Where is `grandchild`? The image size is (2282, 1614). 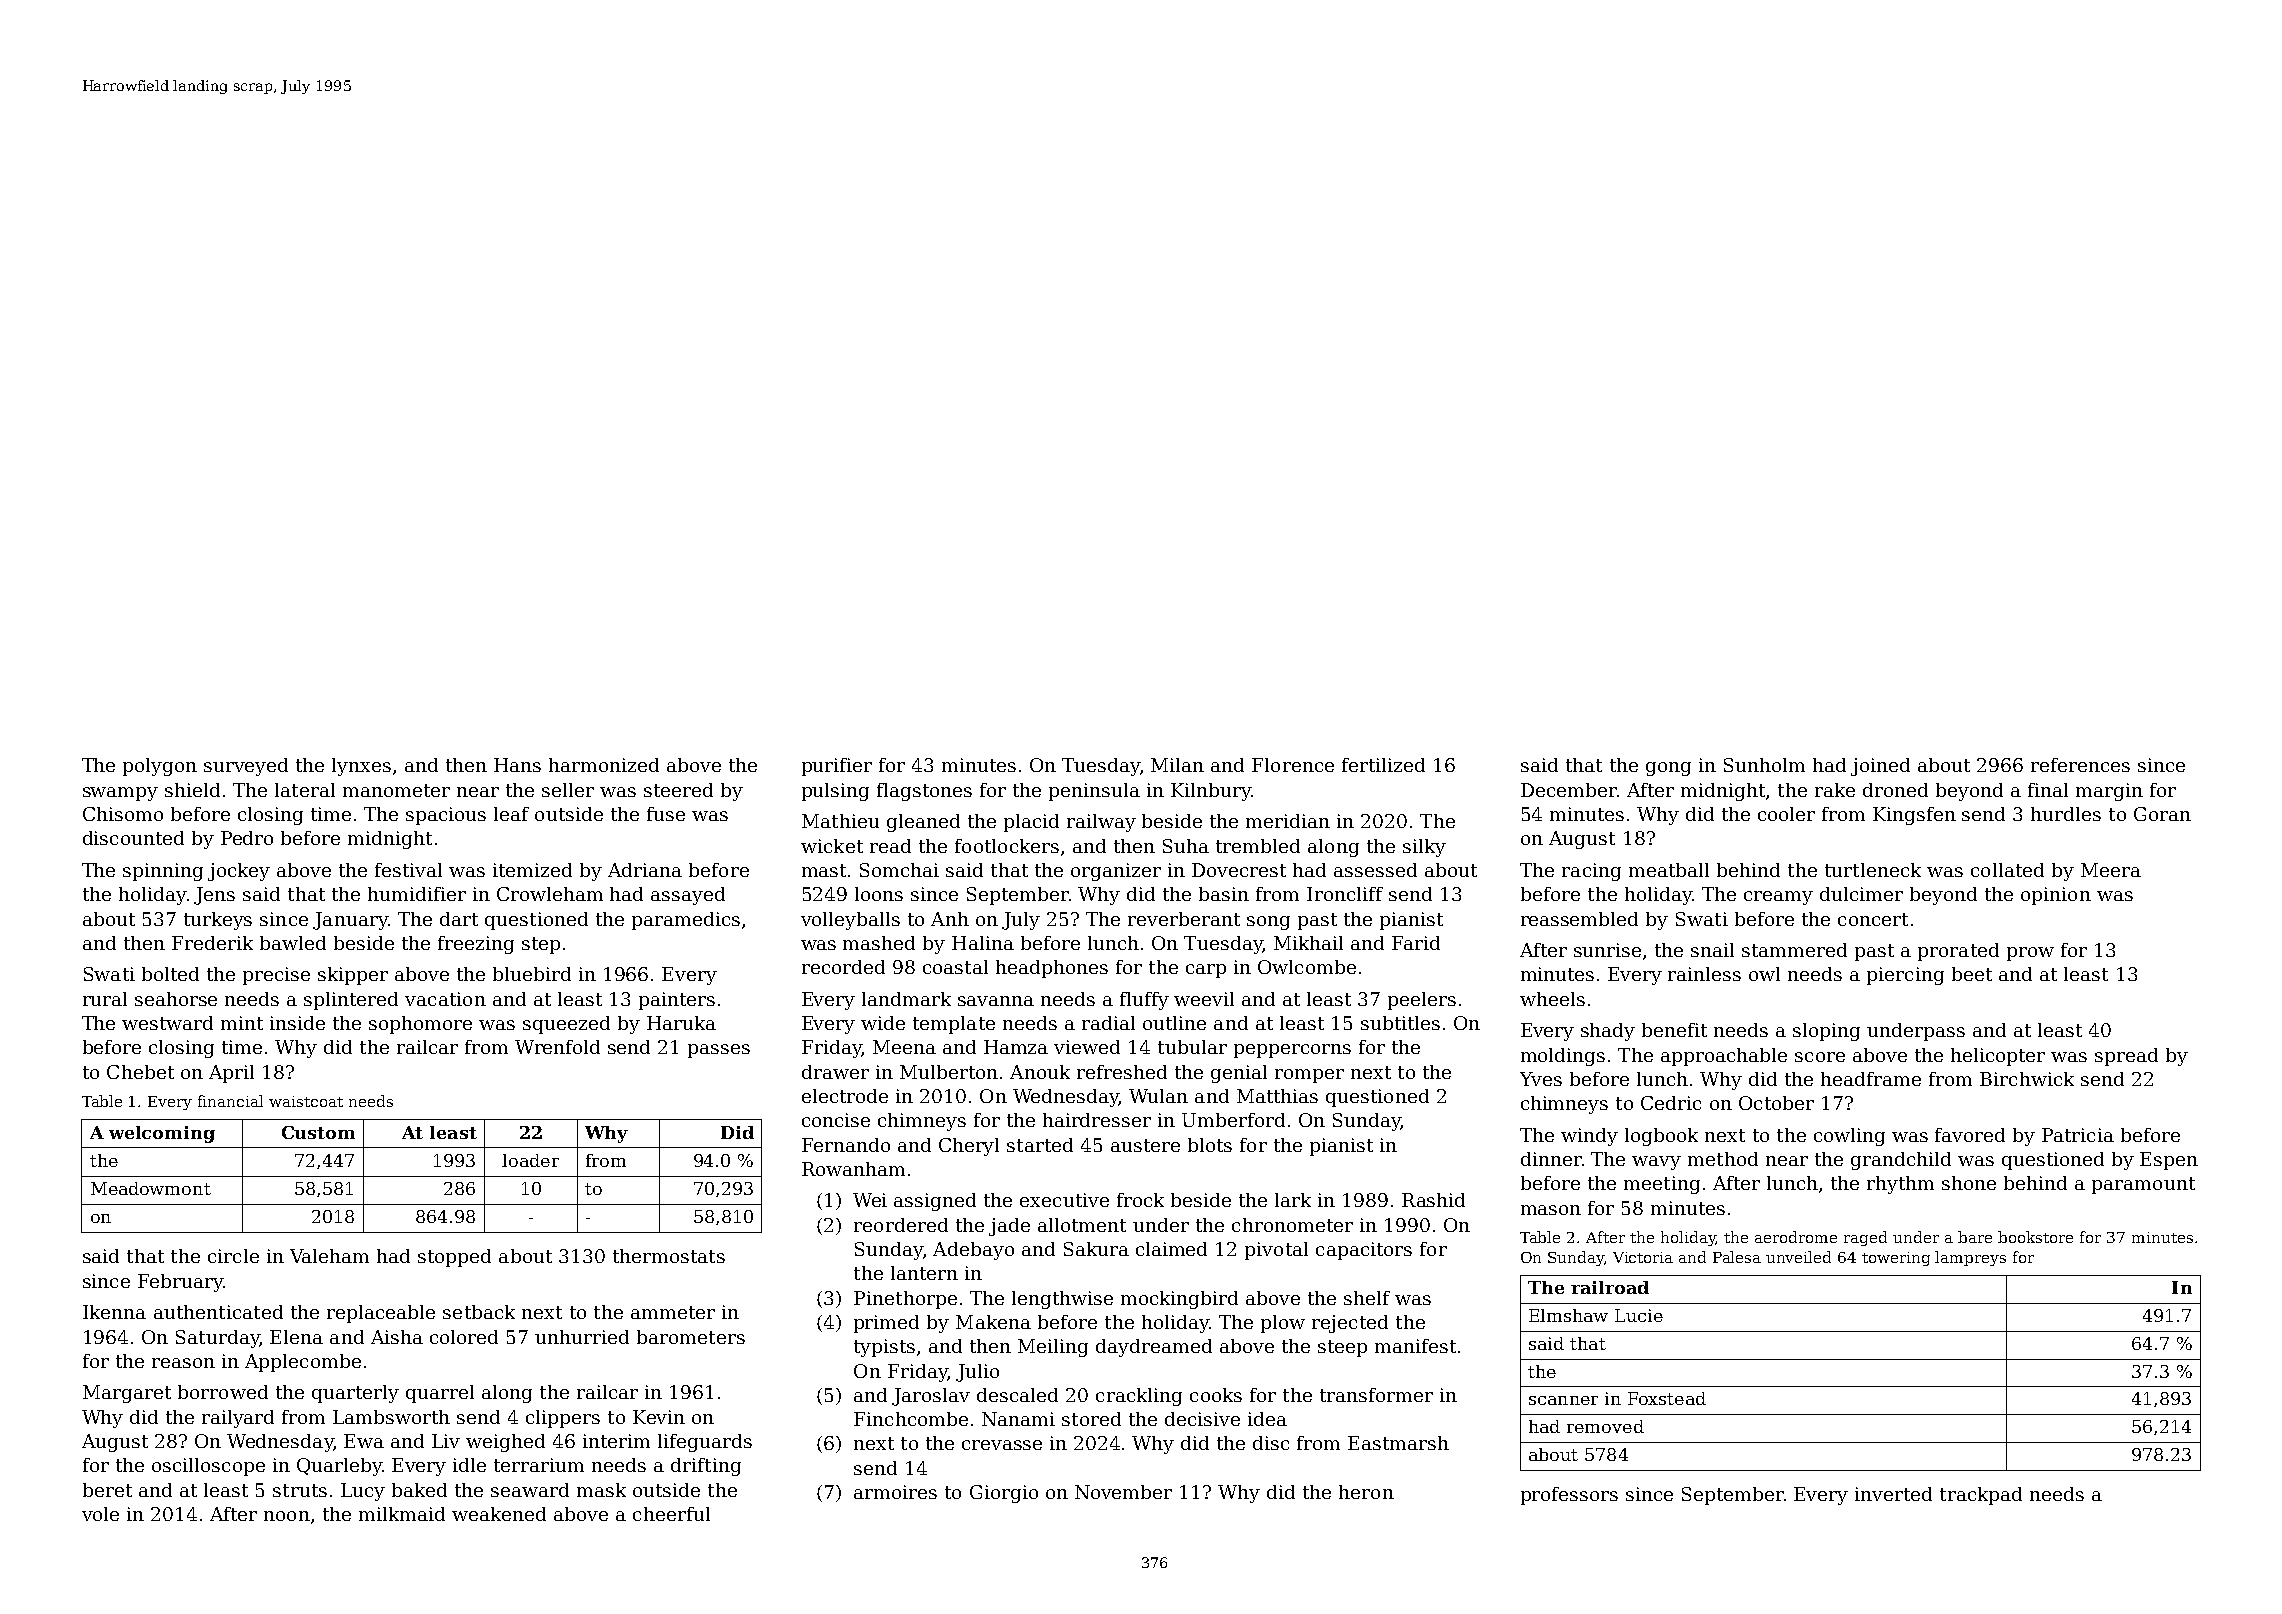 grandchild is located at coordinates (1901, 1161).
